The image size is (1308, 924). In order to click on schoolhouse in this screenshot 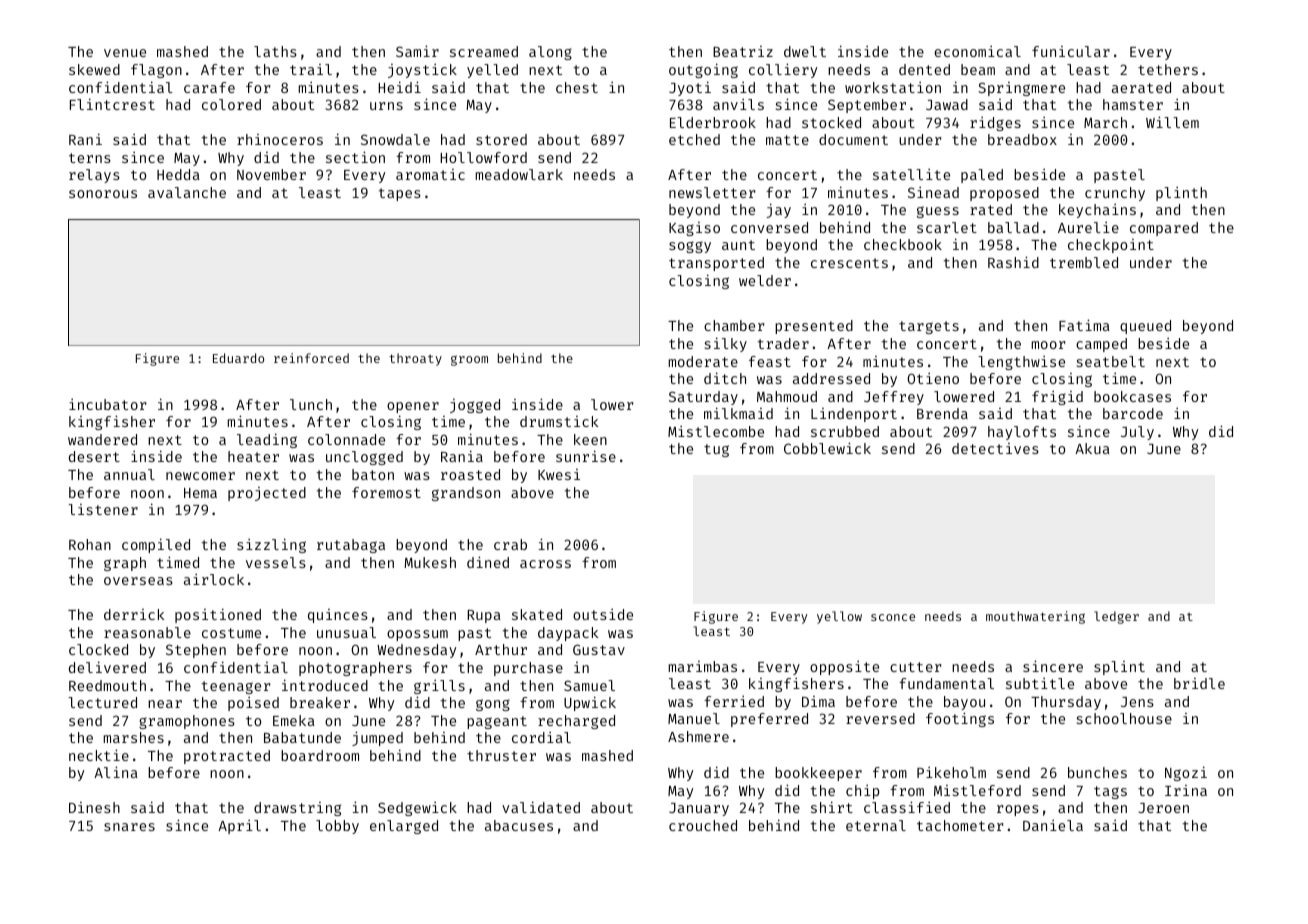, I will do `click(1124, 718)`.
